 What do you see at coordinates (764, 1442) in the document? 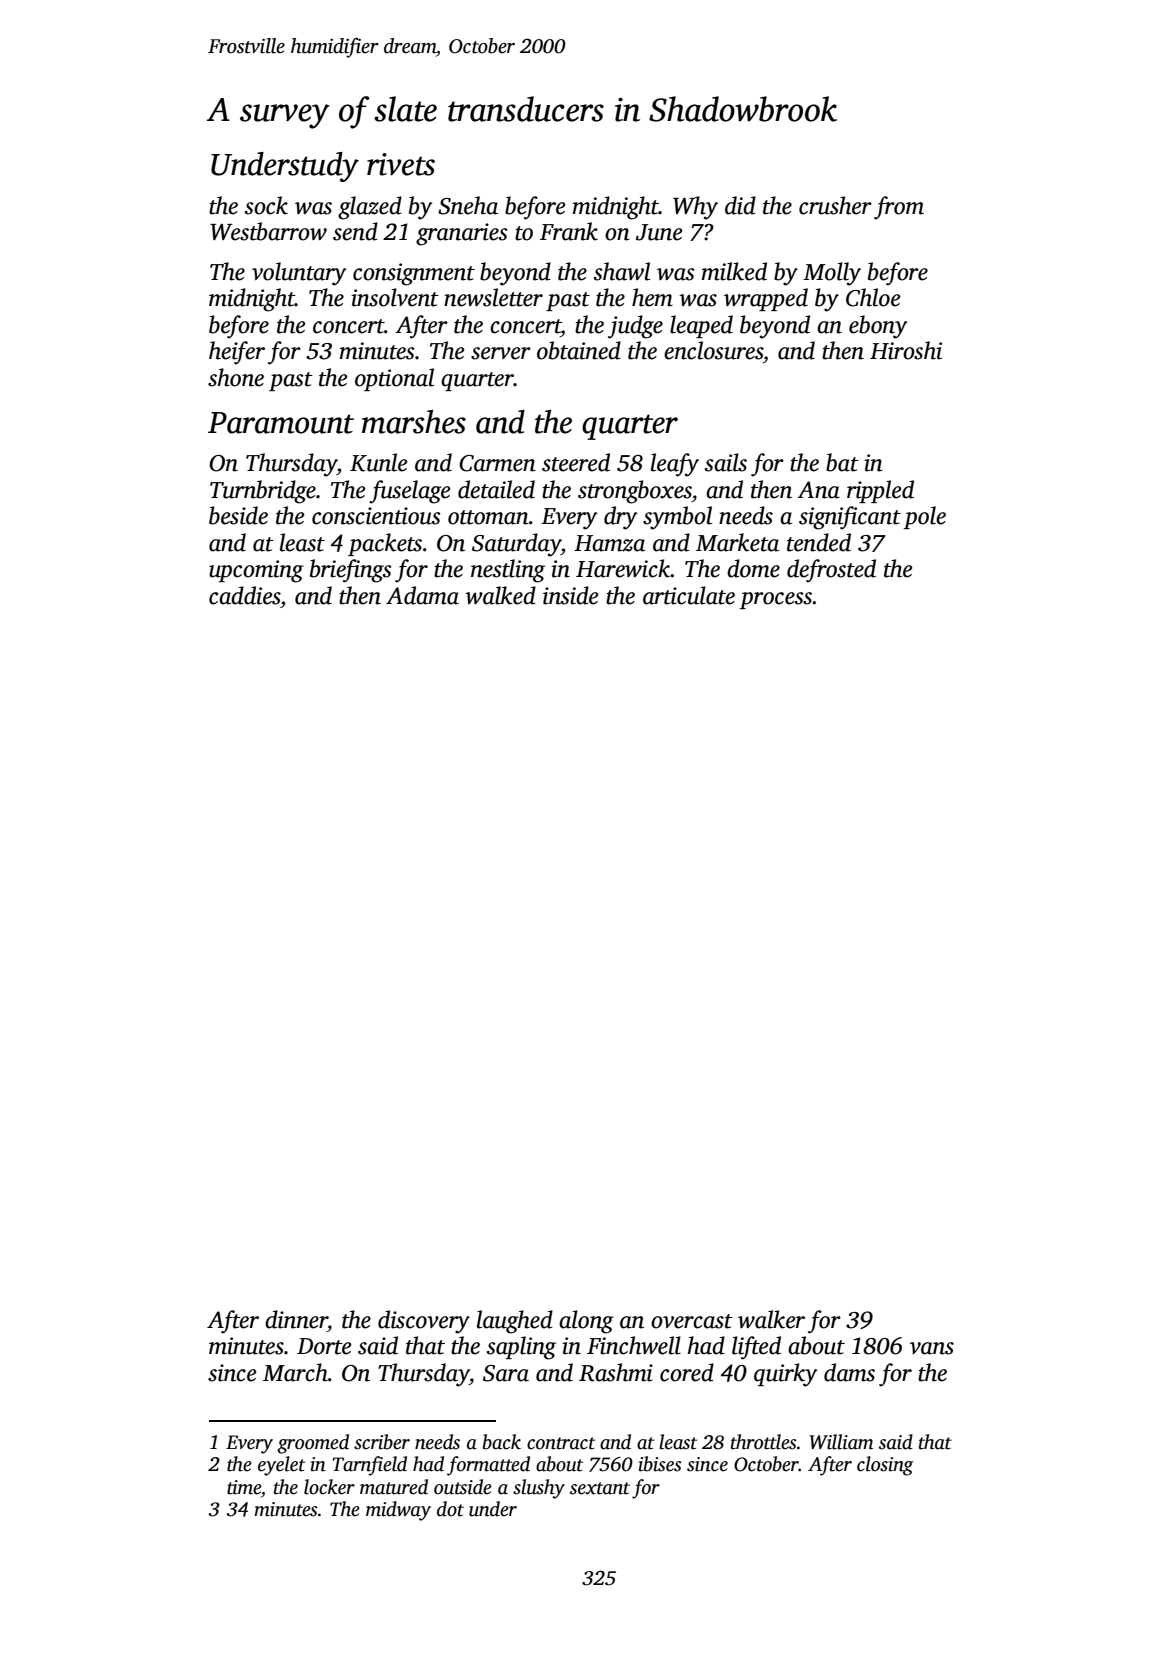
I see `throttles` at bounding box center [764, 1442].
